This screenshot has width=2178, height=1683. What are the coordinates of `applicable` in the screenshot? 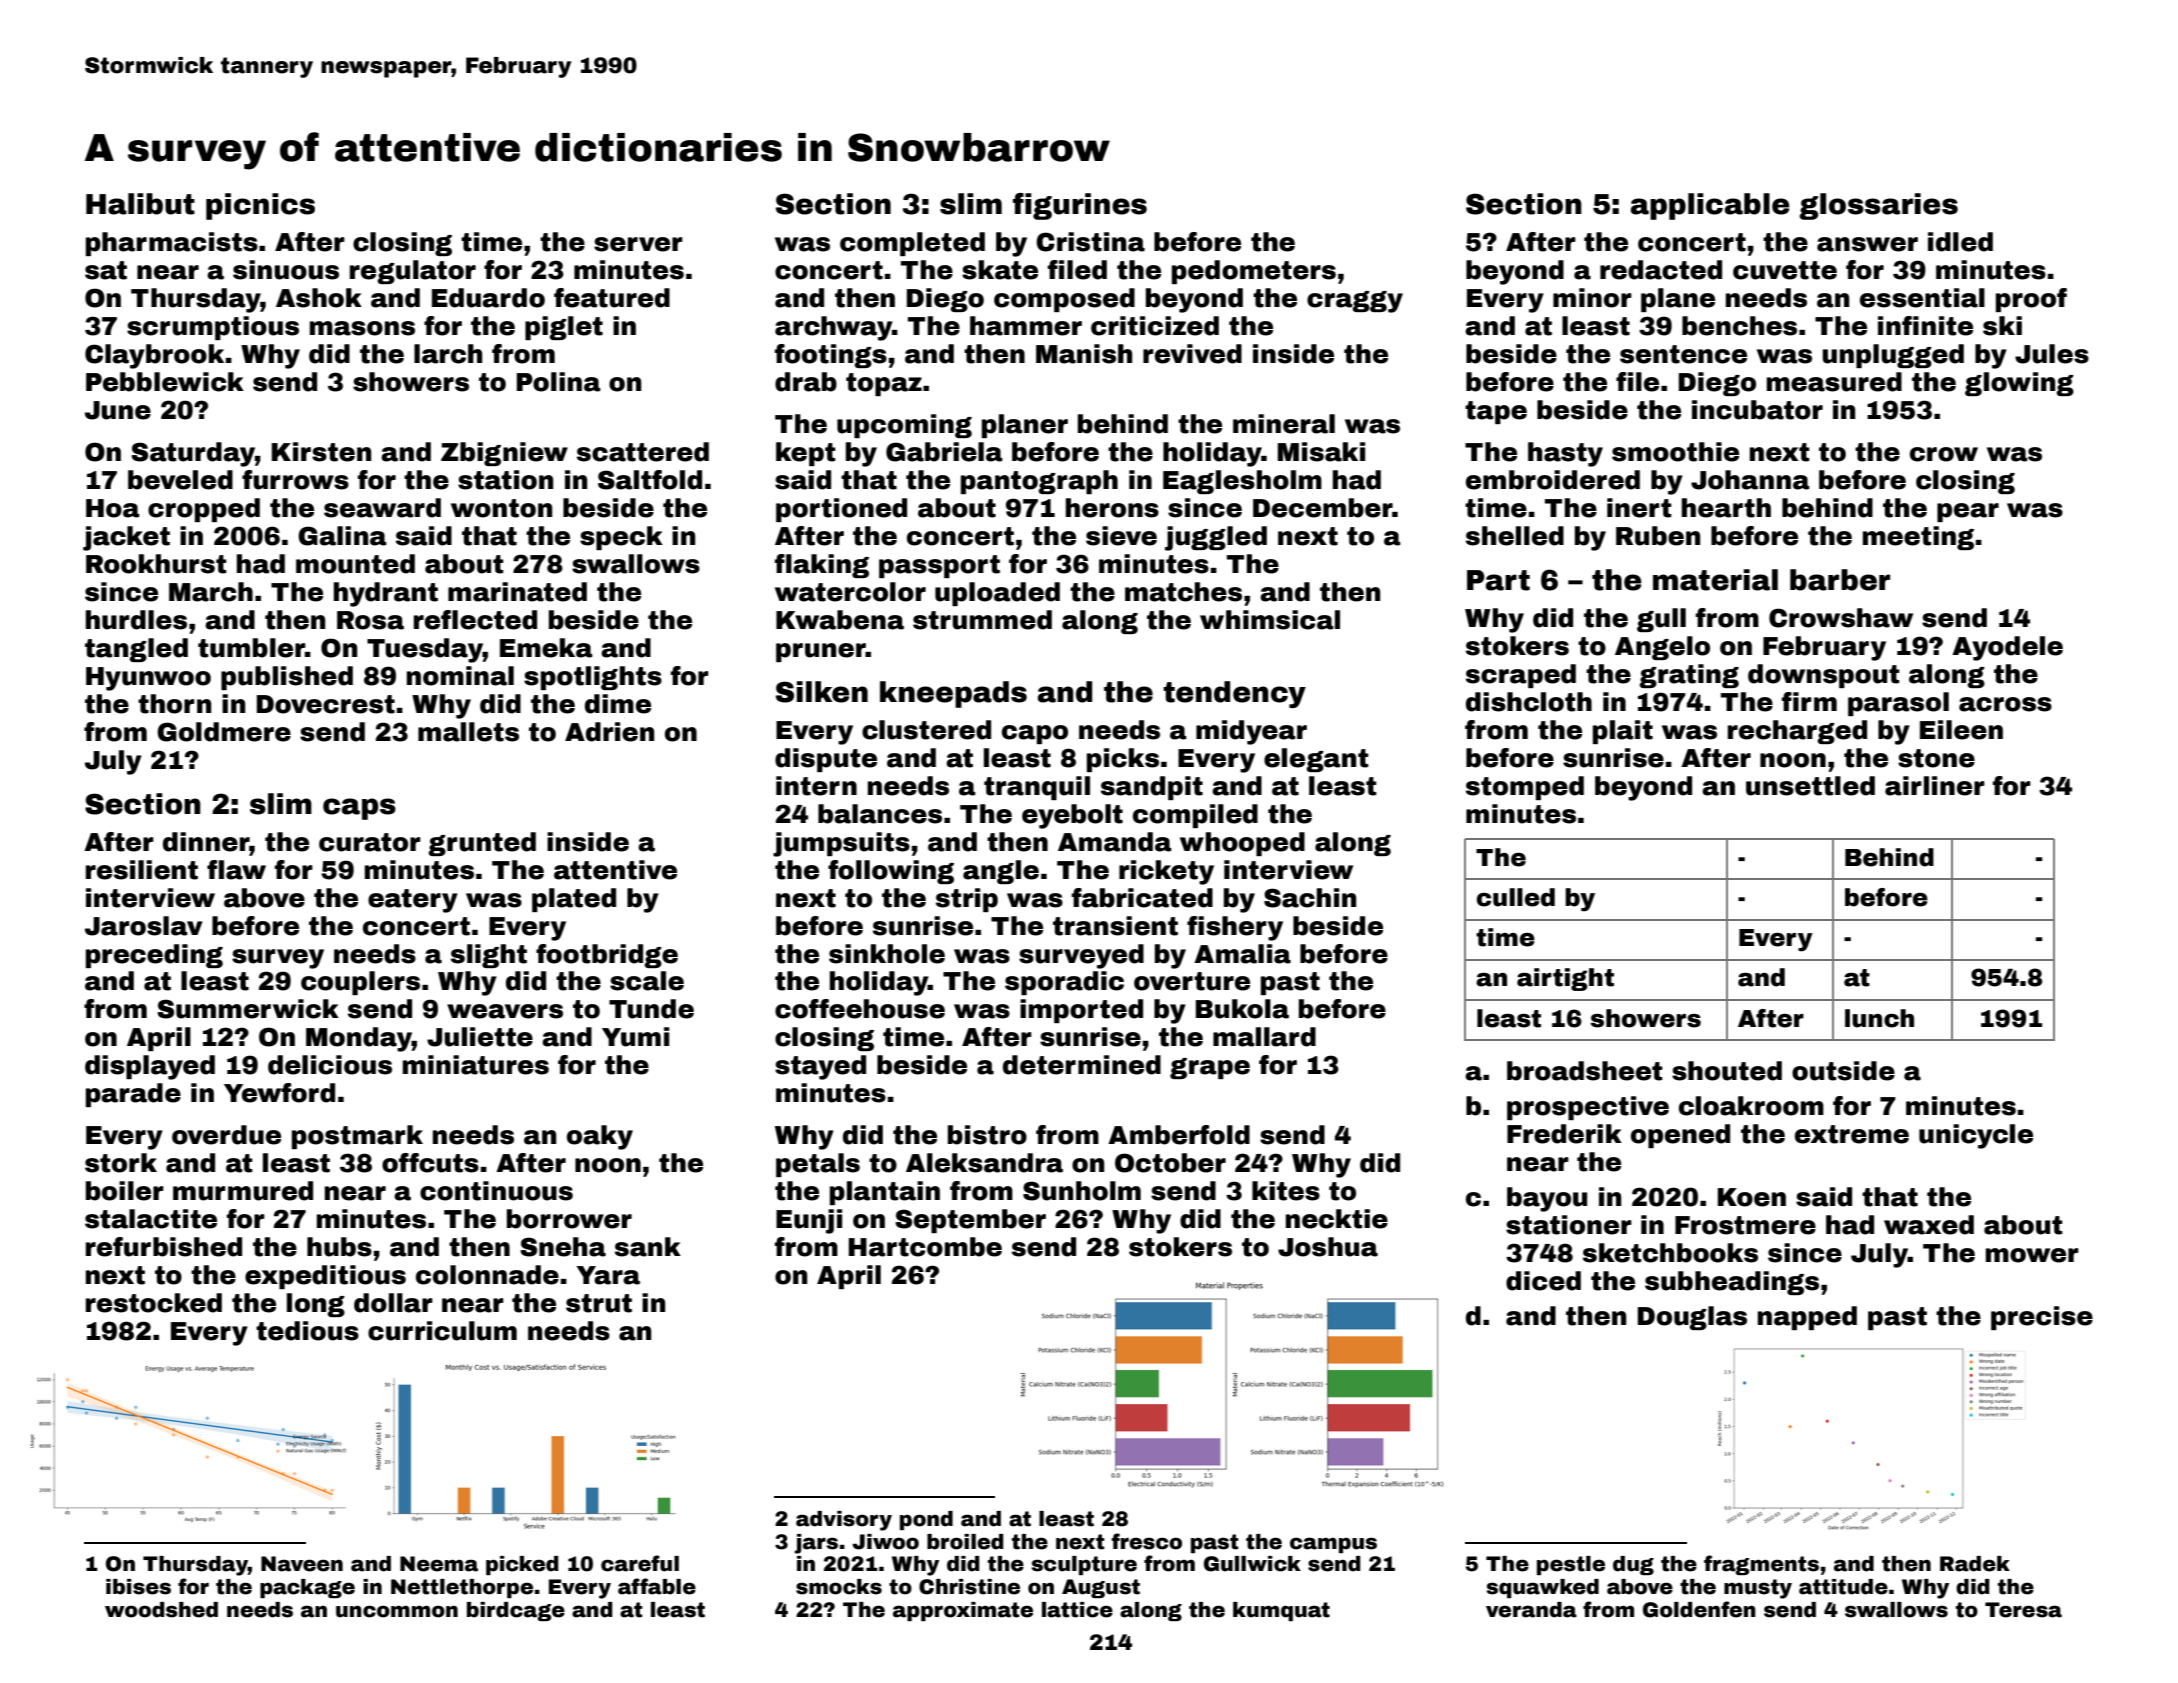 It's located at (1710, 206).
